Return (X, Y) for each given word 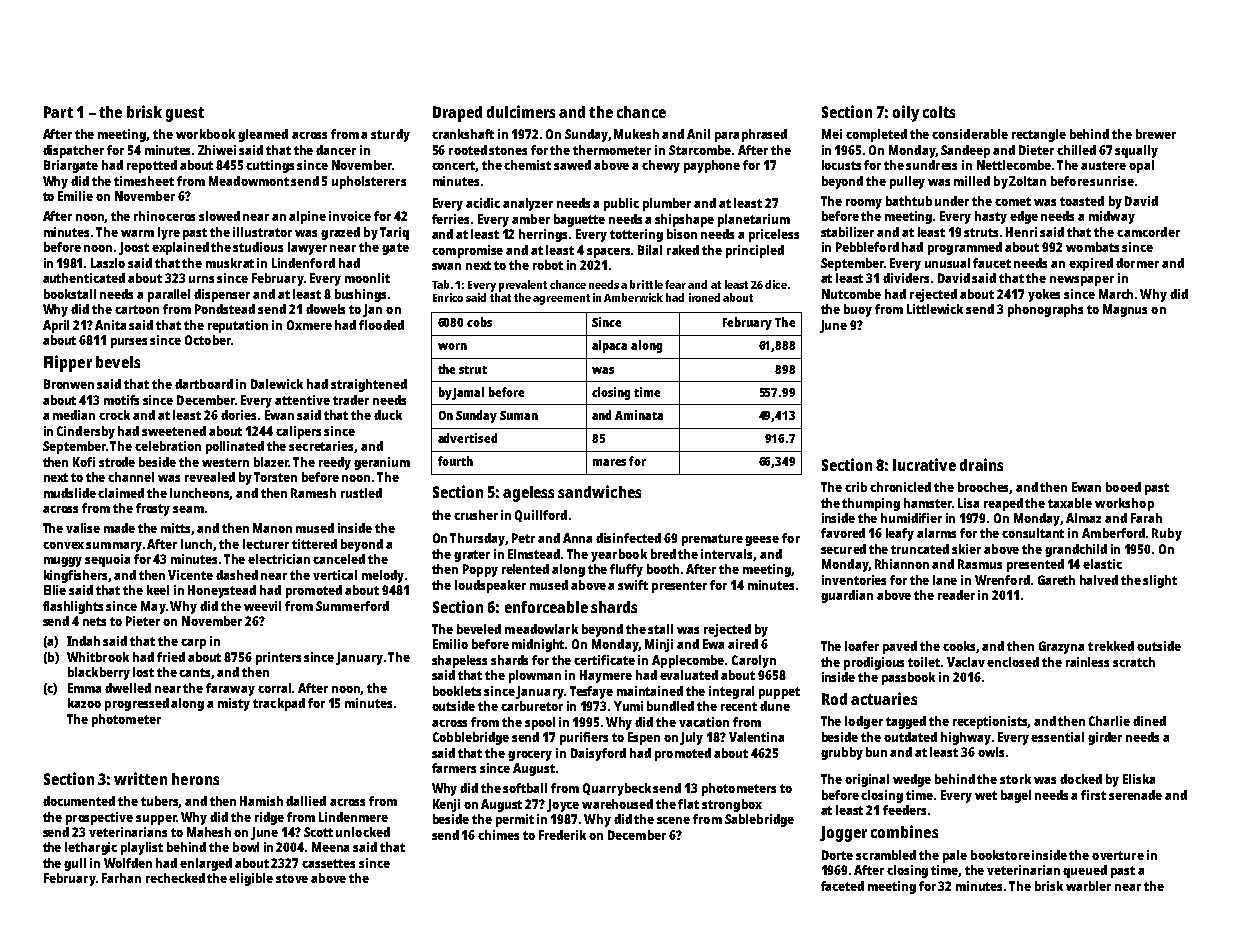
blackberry (99, 673)
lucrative (924, 464)
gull (75, 864)
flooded (381, 325)
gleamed (263, 135)
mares (609, 462)
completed (876, 135)
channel (131, 477)
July (691, 738)
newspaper (1082, 281)
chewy (661, 166)
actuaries (884, 698)
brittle (646, 284)
